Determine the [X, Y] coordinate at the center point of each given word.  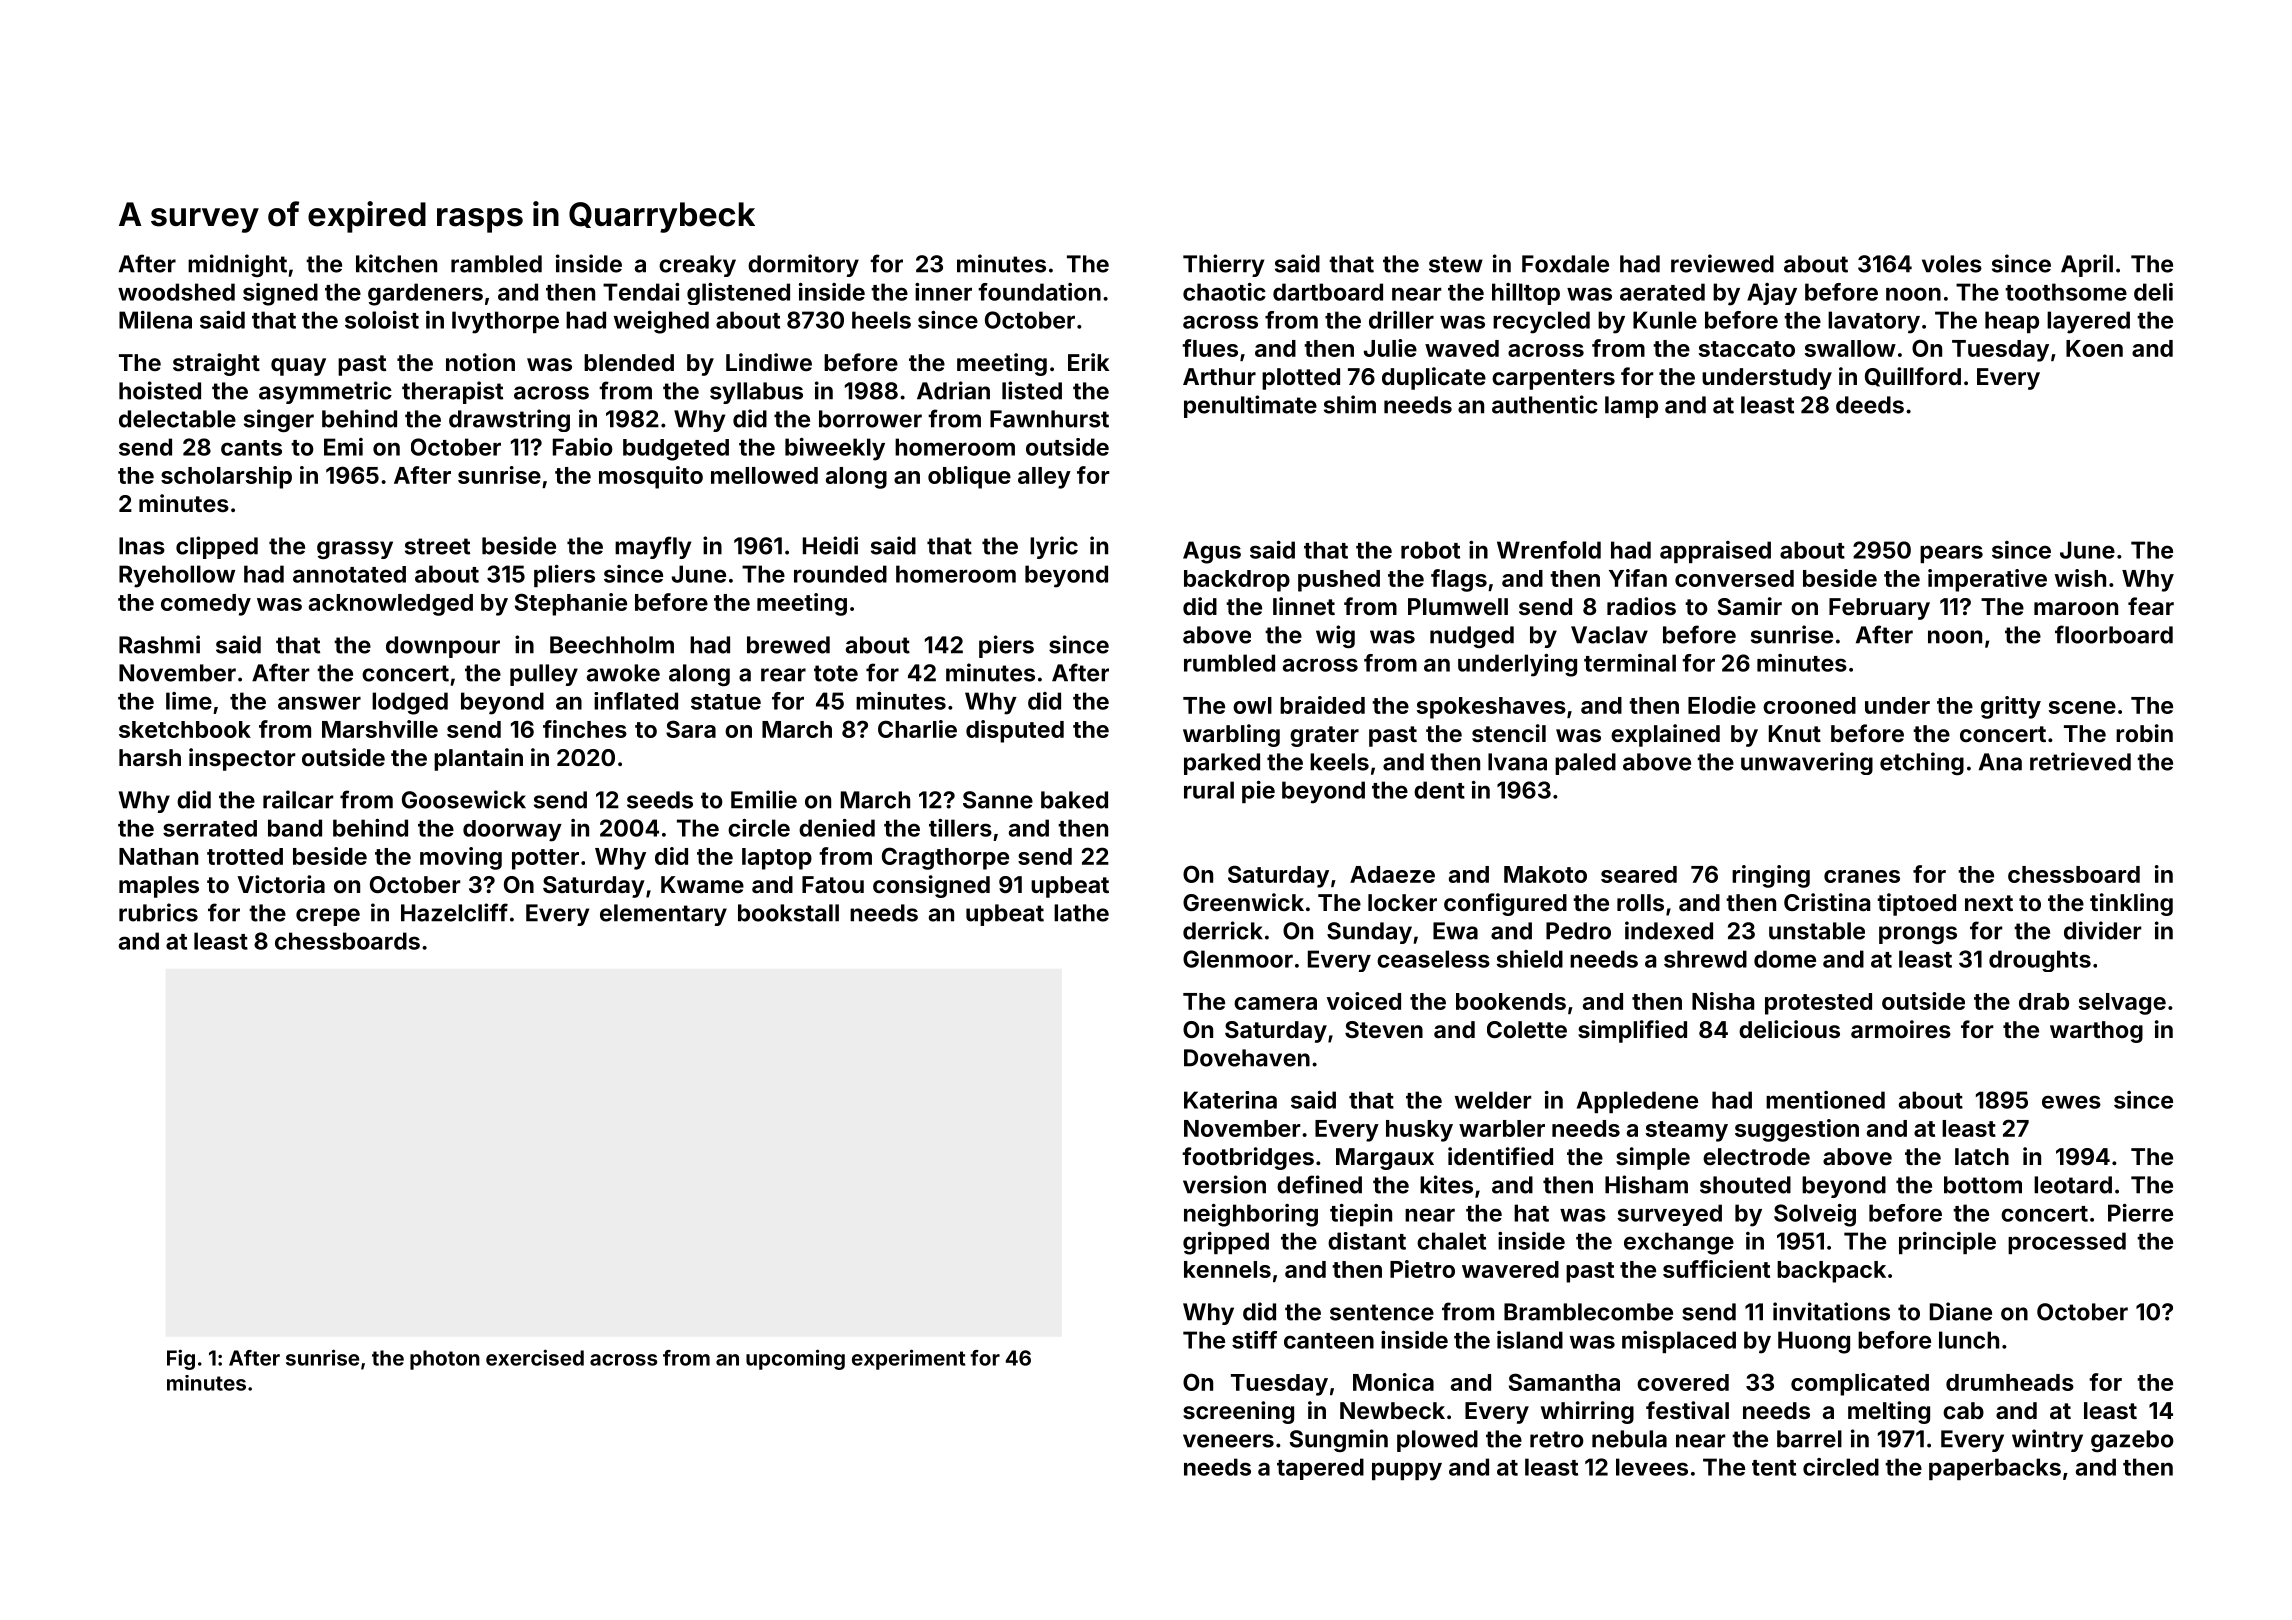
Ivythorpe [505, 322]
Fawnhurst [1049, 419]
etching [1922, 763]
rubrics [158, 912]
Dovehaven [1247, 1058]
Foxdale [1565, 264]
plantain [478, 759]
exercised [535, 1357]
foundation [1039, 292]
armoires [1901, 1029]
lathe [1081, 913]
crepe [328, 917]
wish [2080, 578]
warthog [2096, 1032]
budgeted [676, 450]
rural [1209, 790]
